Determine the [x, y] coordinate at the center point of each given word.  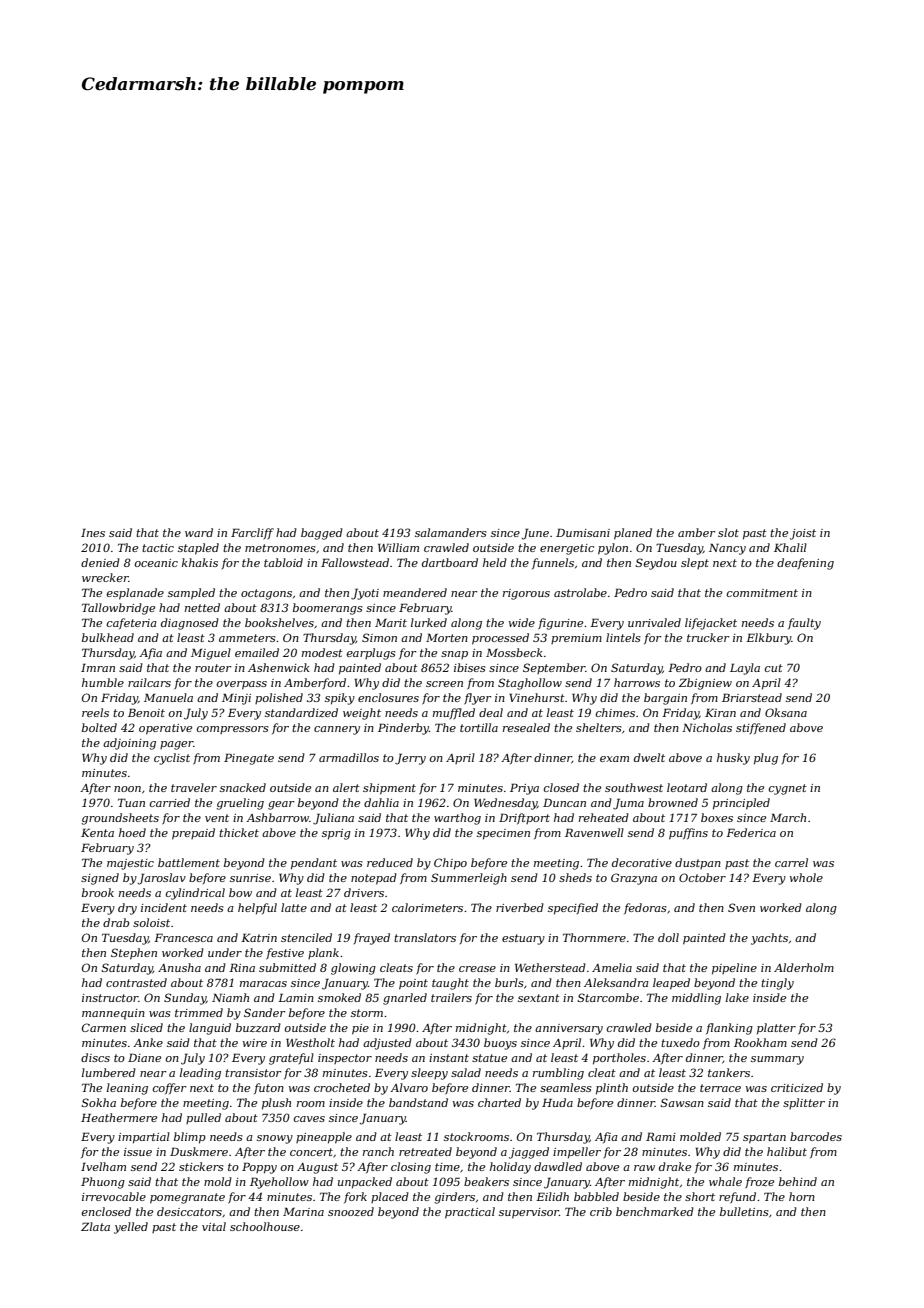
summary [777, 1060]
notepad [374, 879]
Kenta [97, 832]
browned [673, 802]
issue [138, 1152]
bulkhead [108, 637]
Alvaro [409, 1087]
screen [444, 684]
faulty [804, 624]
